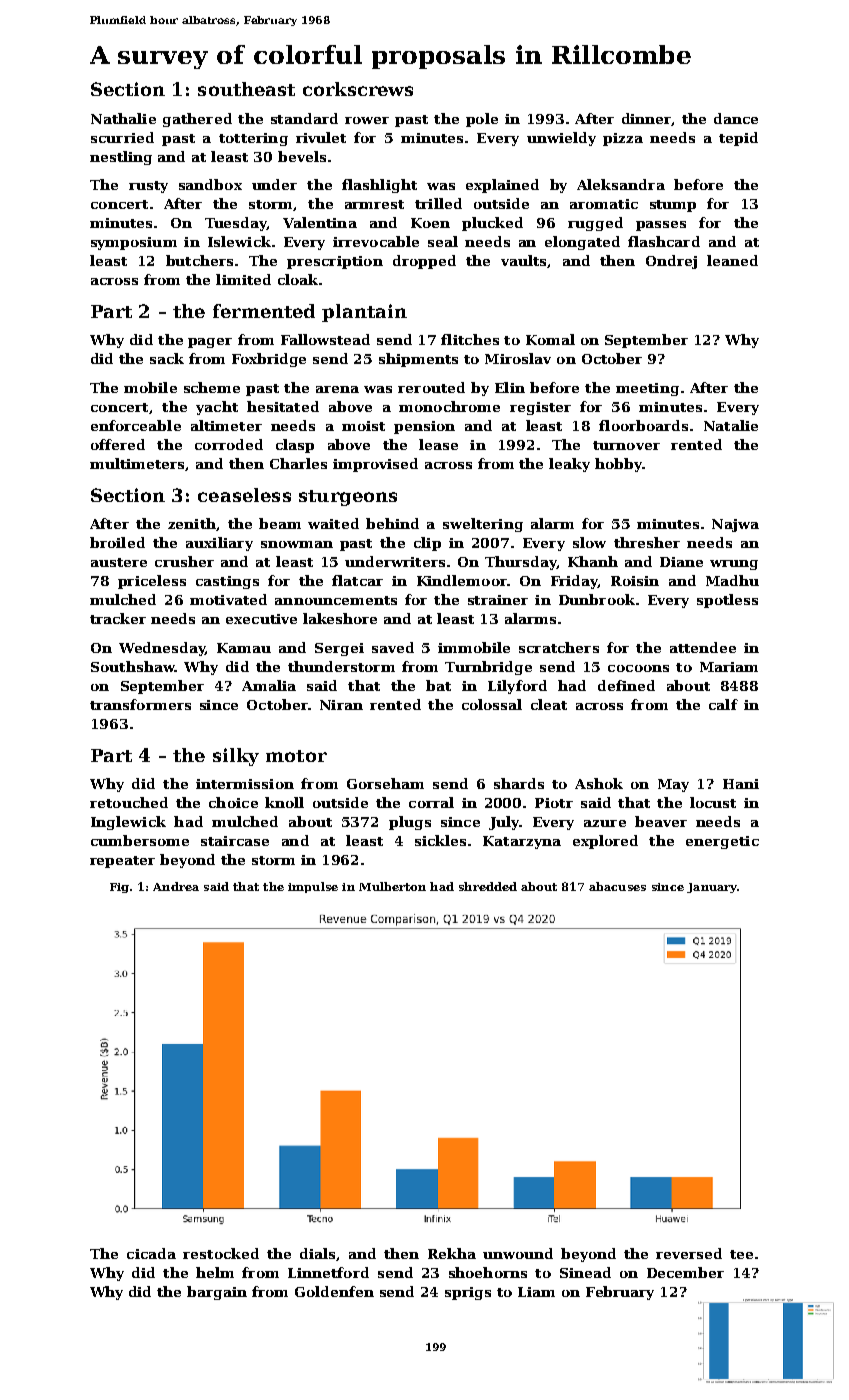  Describe the element at coordinates (438, 444) in the image. I see `lease` at that location.
